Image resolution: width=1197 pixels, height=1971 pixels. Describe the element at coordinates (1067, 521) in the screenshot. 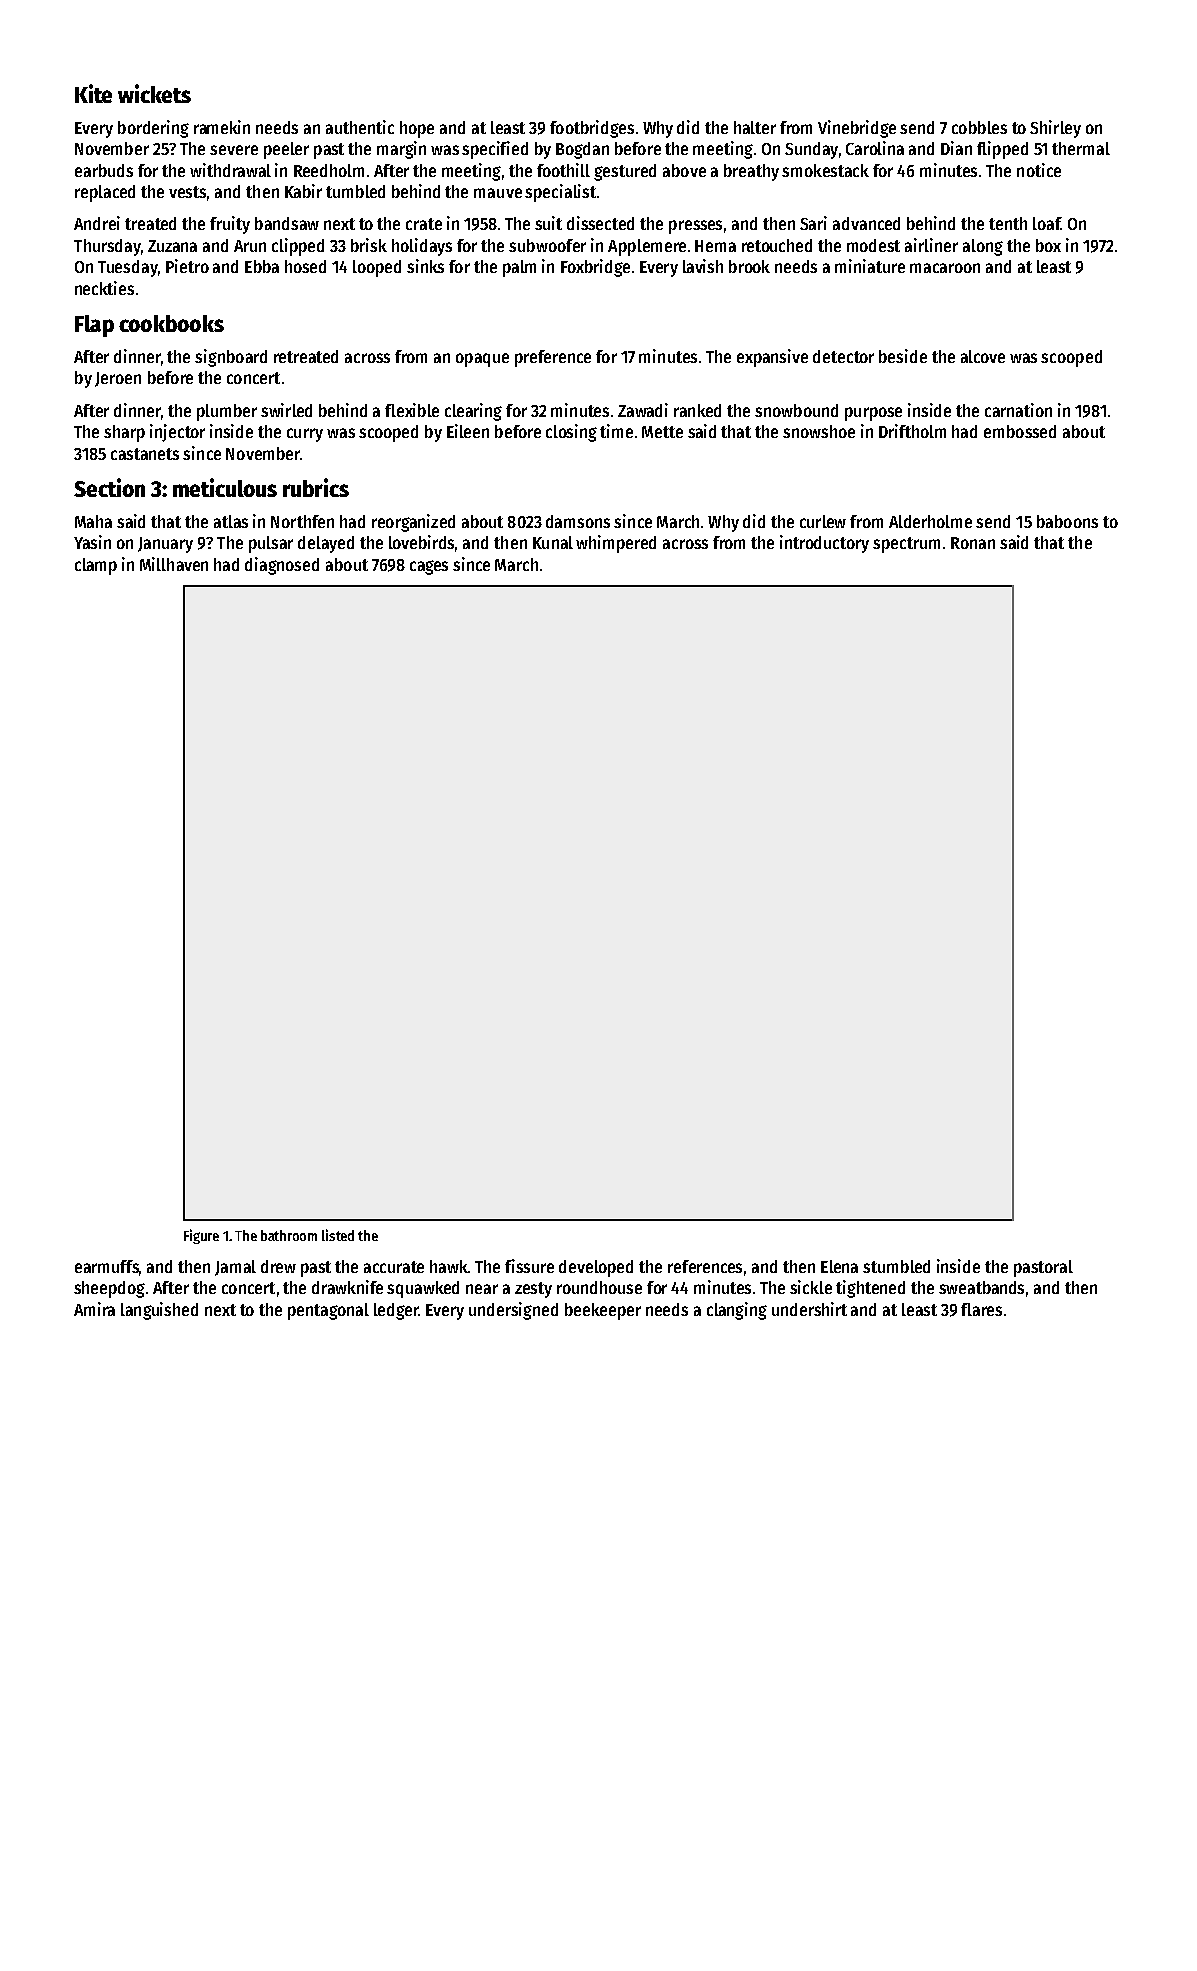

I see `baboons` at that location.
